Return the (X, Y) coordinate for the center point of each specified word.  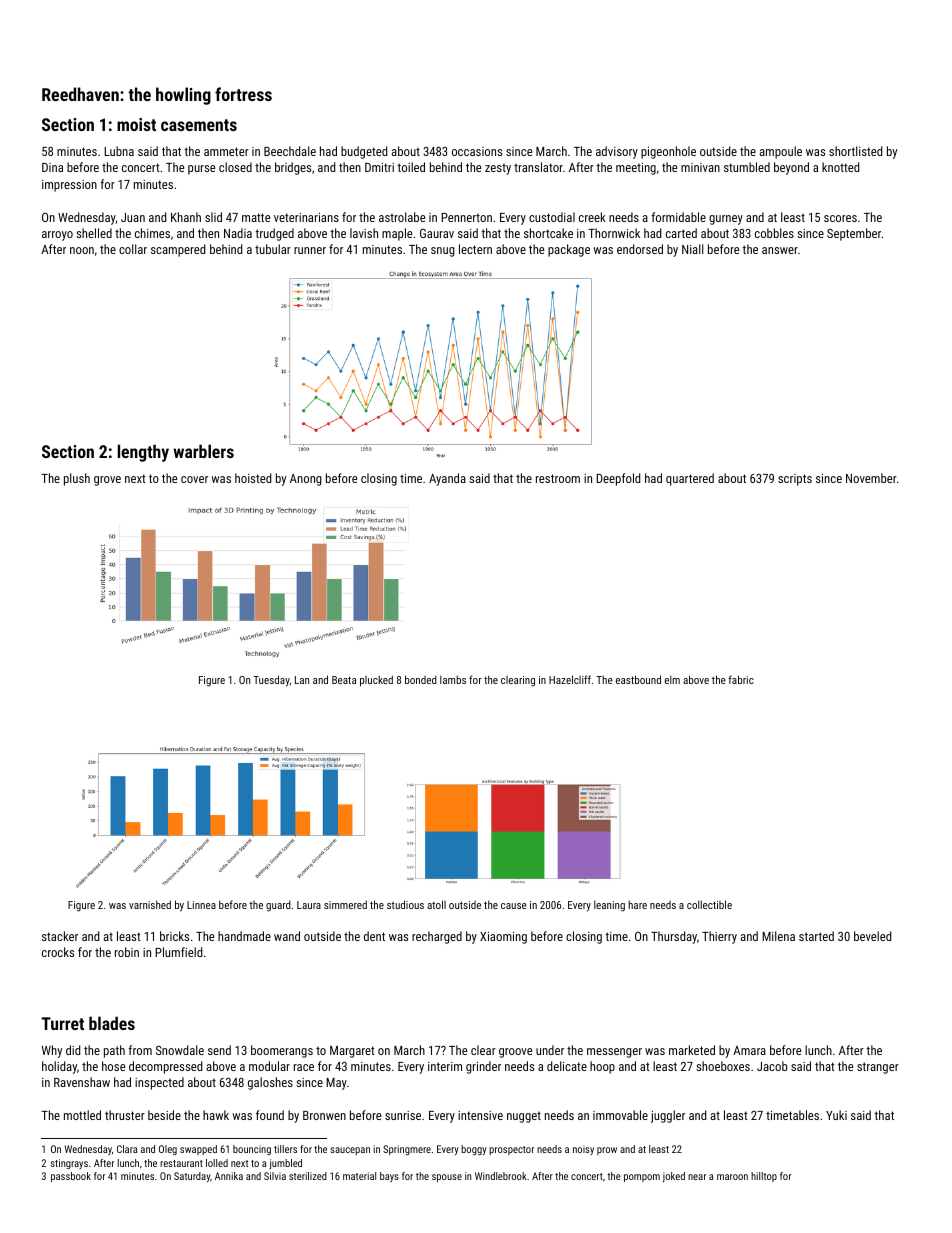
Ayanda (447, 479)
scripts (795, 480)
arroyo (57, 236)
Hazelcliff (570, 679)
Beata (344, 680)
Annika (229, 1176)
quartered (690, 479)
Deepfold (618, 479)
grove (107, 481)
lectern (475, 249)
